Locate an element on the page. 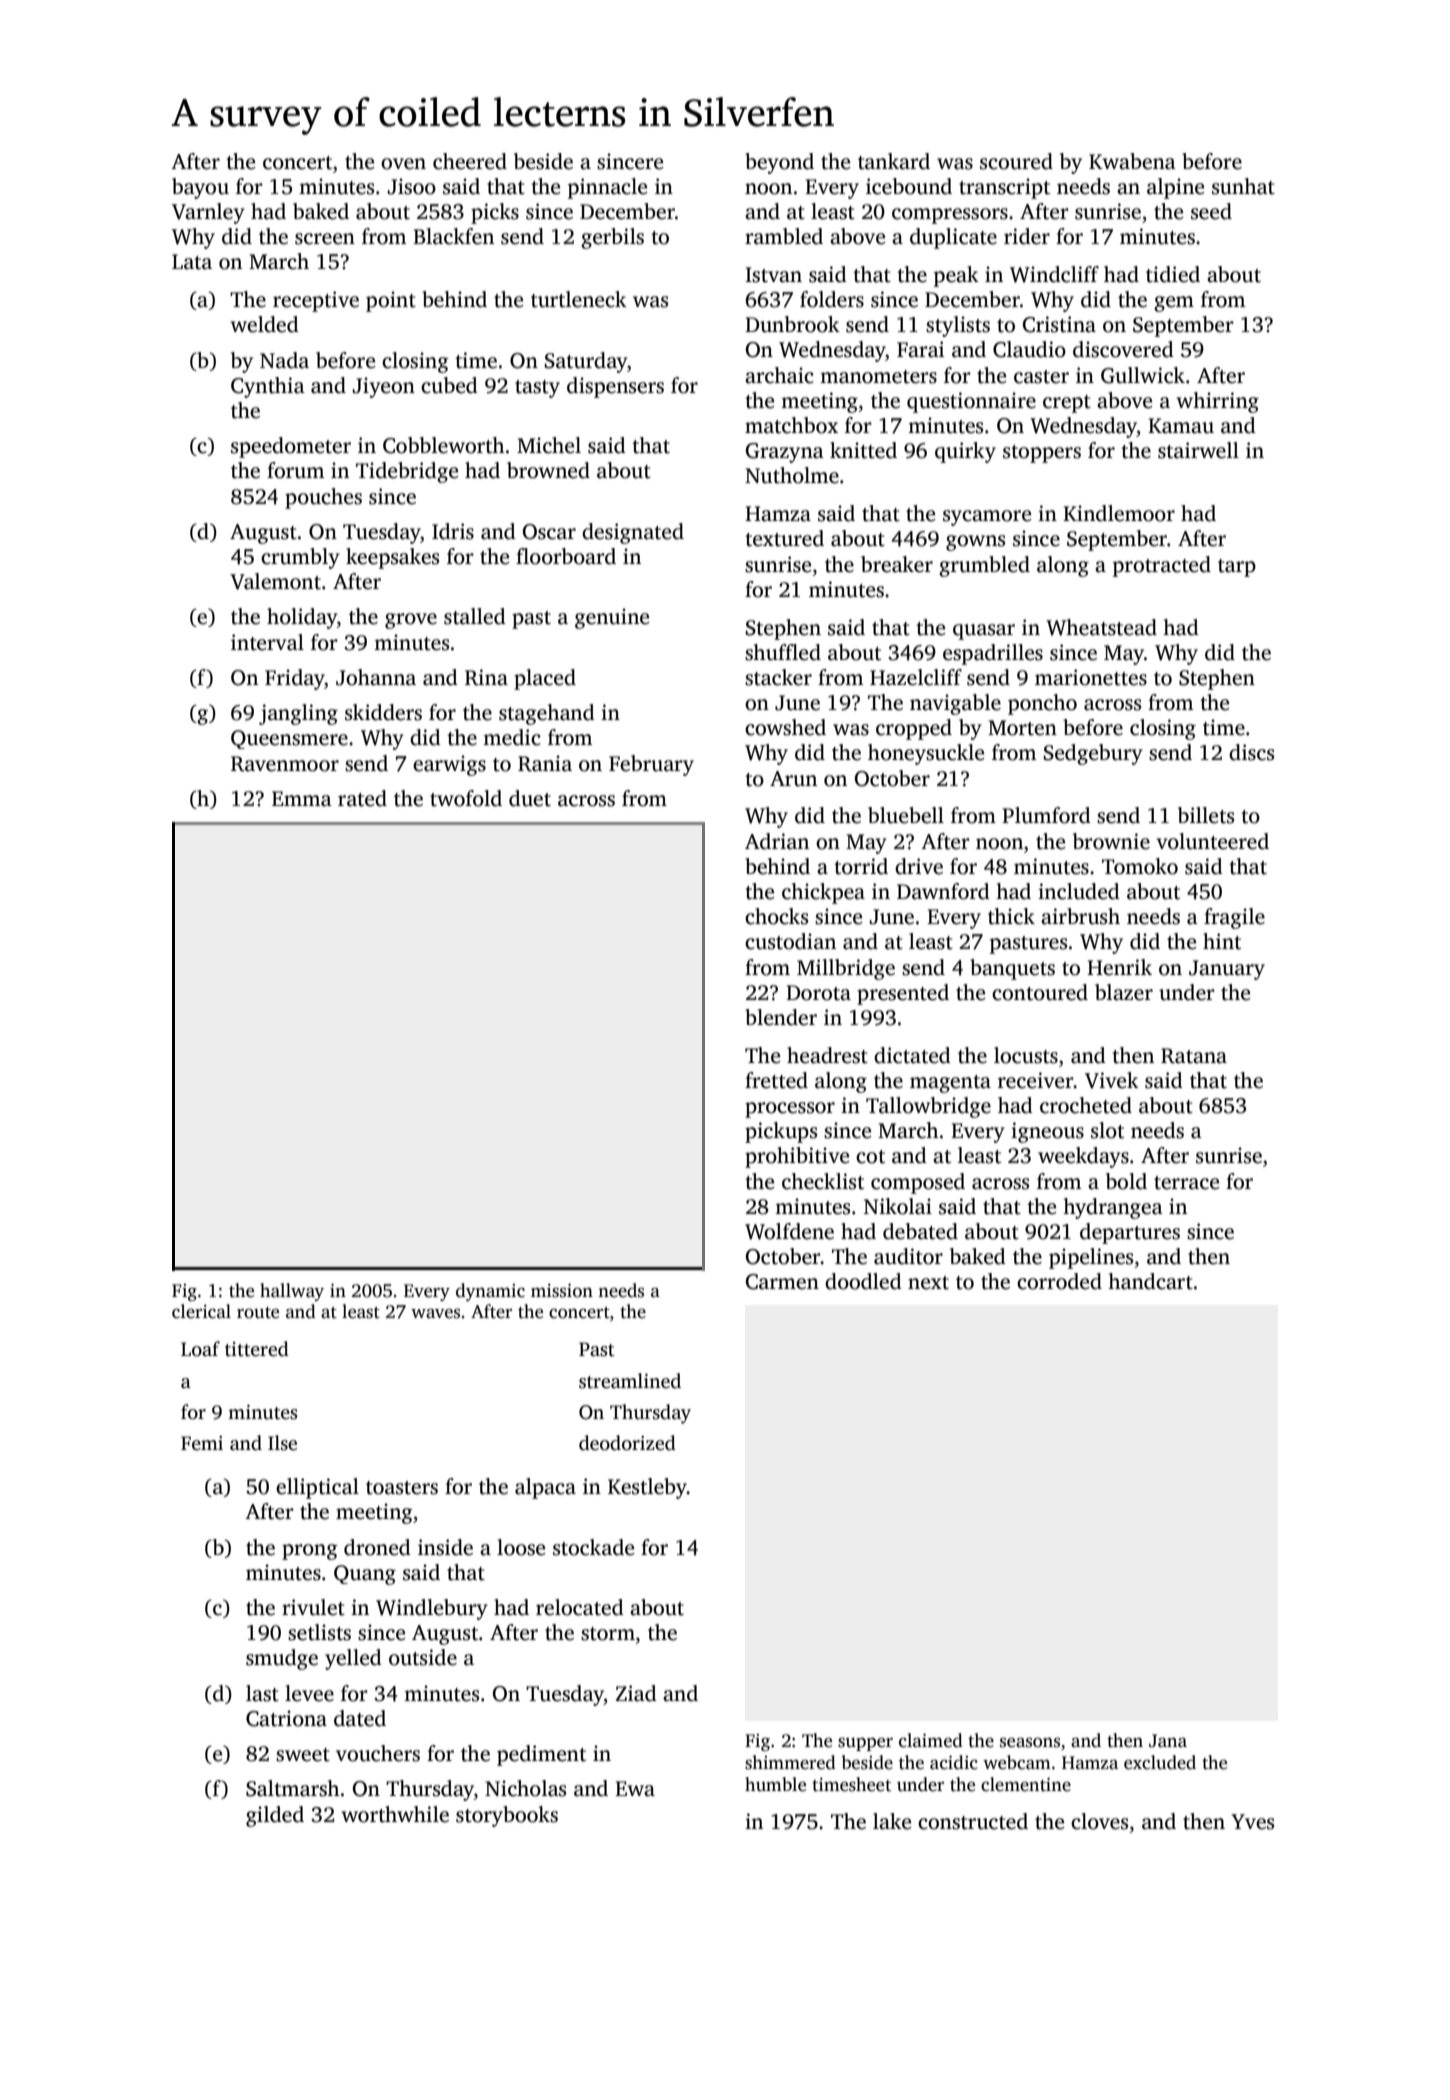 The height and width of the document is (2100, 1450). skidders is located at coordinates (383, 712).
